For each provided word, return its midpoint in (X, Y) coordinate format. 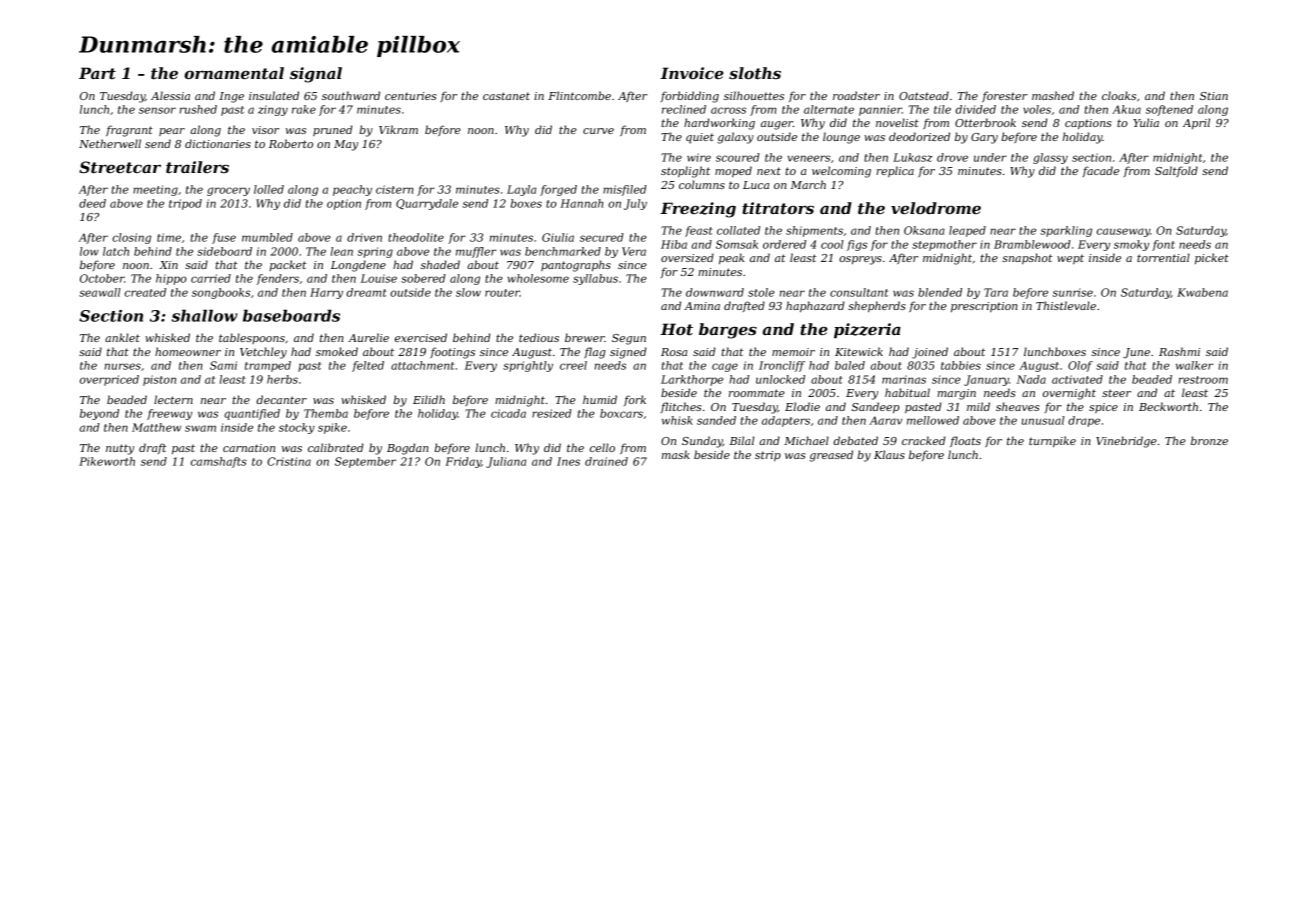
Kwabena (1202, 292)
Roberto (291, 143)
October (102, 278)
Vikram (398, 129)
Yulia (1146, 122)
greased (831, 456)
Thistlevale (1066, 305)
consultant (859, 292)
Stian (1214, 96)
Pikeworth (107, 461)
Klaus (889, 454)
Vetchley (263, 353)
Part (97, 73)
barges (728, 331)
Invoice (692, 73)
